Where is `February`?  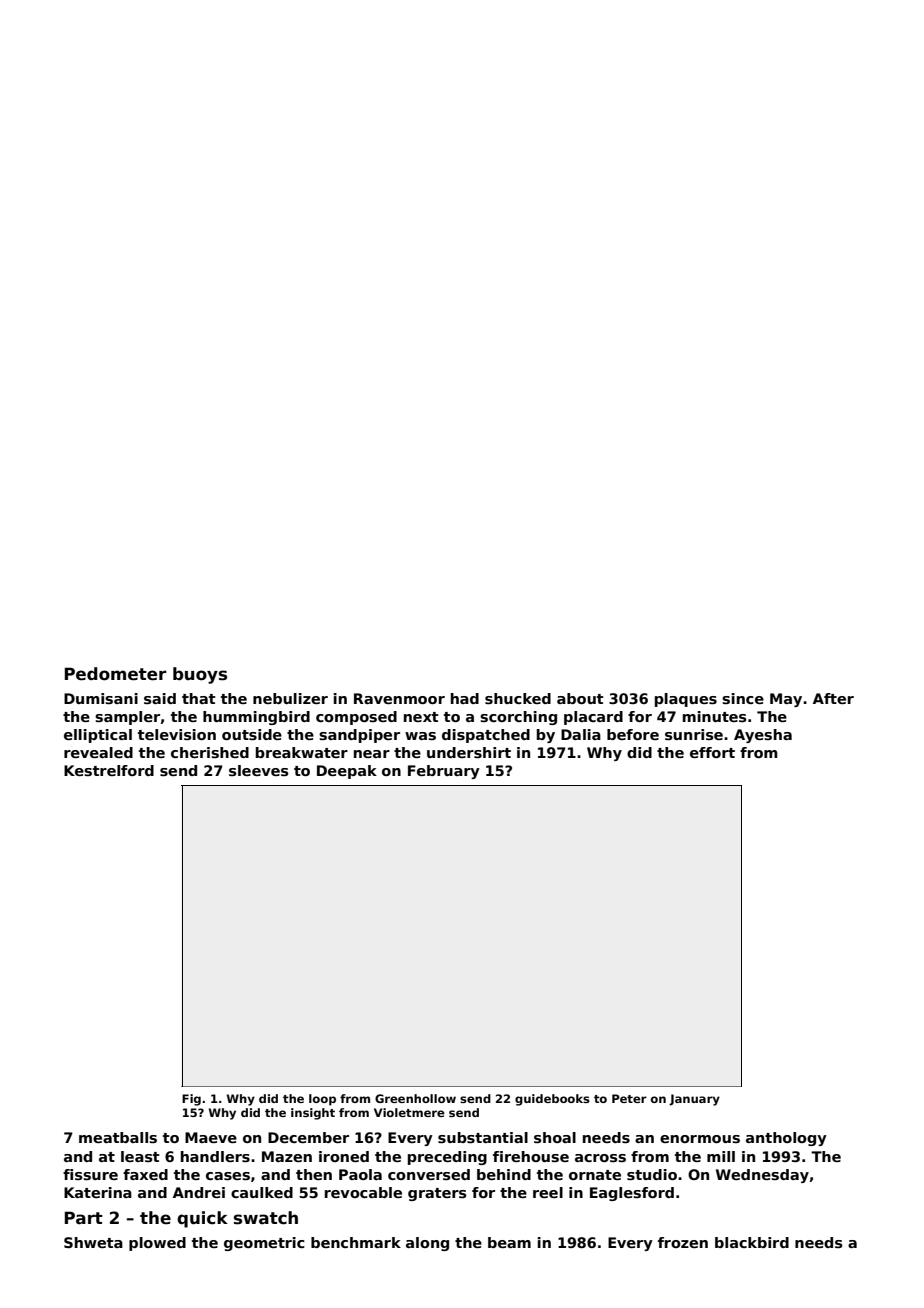 February is located at coordinates (444, 772).
